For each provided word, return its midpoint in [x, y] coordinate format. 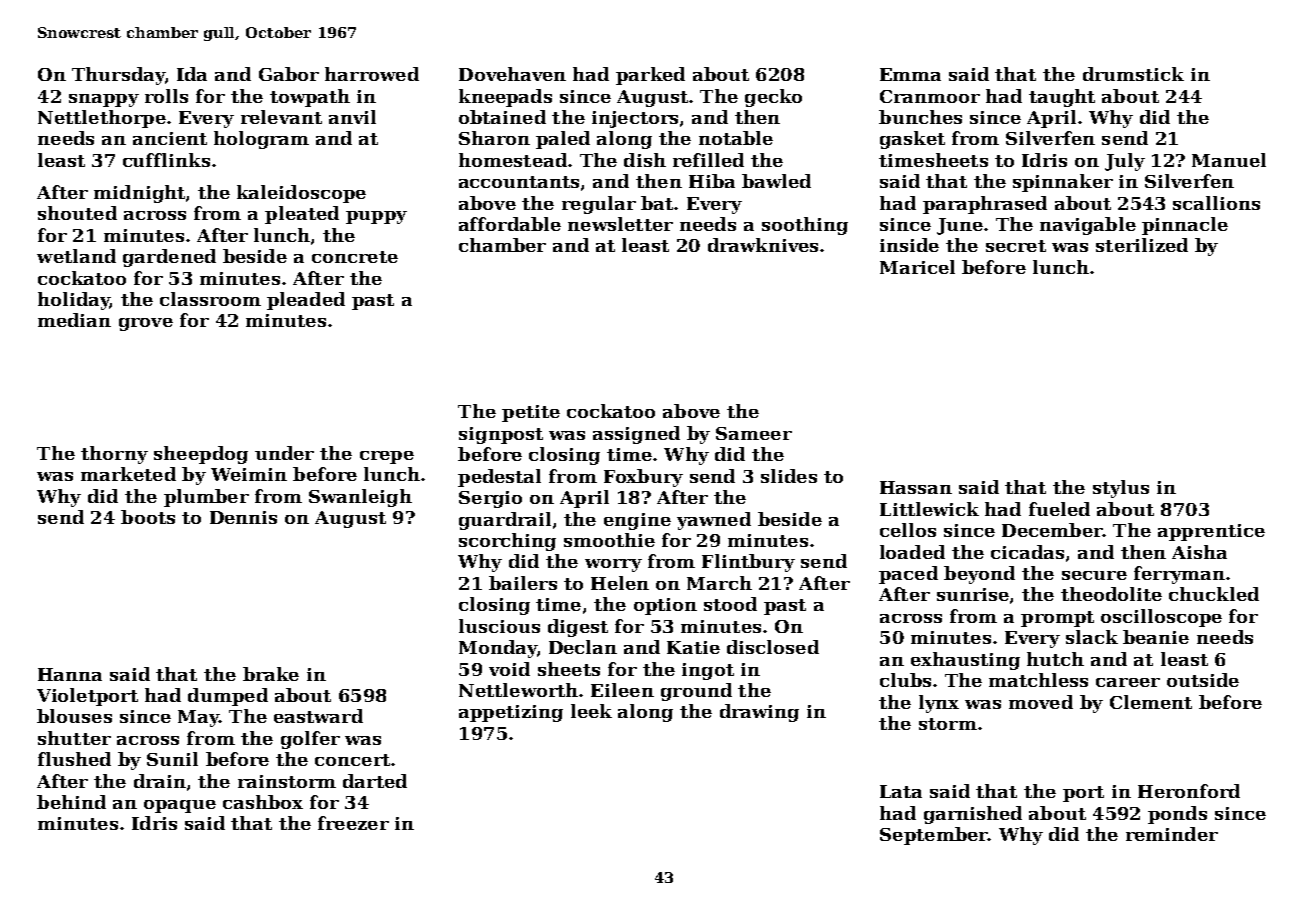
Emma [910, 74]
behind [71, 802]
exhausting [965, 661]
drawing [759, 713]
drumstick [1133, 74]
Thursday [118, 76]
